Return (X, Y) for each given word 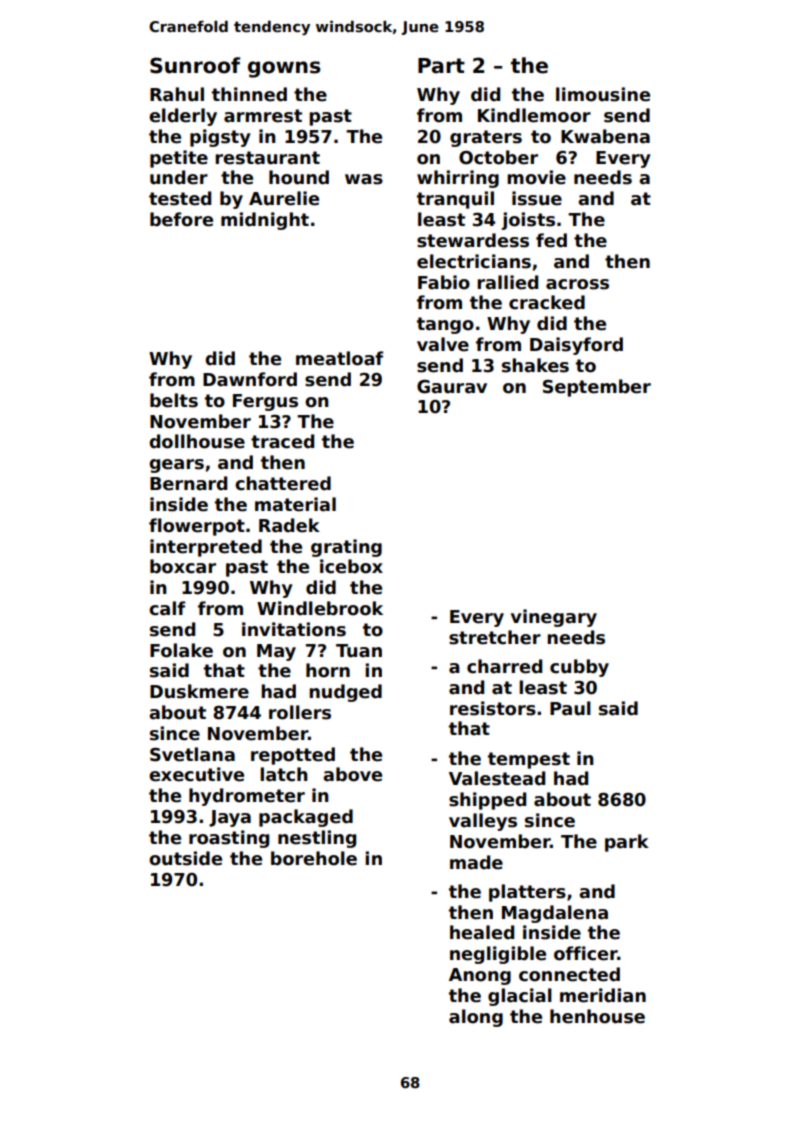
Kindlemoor (534, 115)
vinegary (554, 618)
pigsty (220, 138)
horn (328, 670)
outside (185, 858)
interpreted (206, 548)
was (364, 179)
